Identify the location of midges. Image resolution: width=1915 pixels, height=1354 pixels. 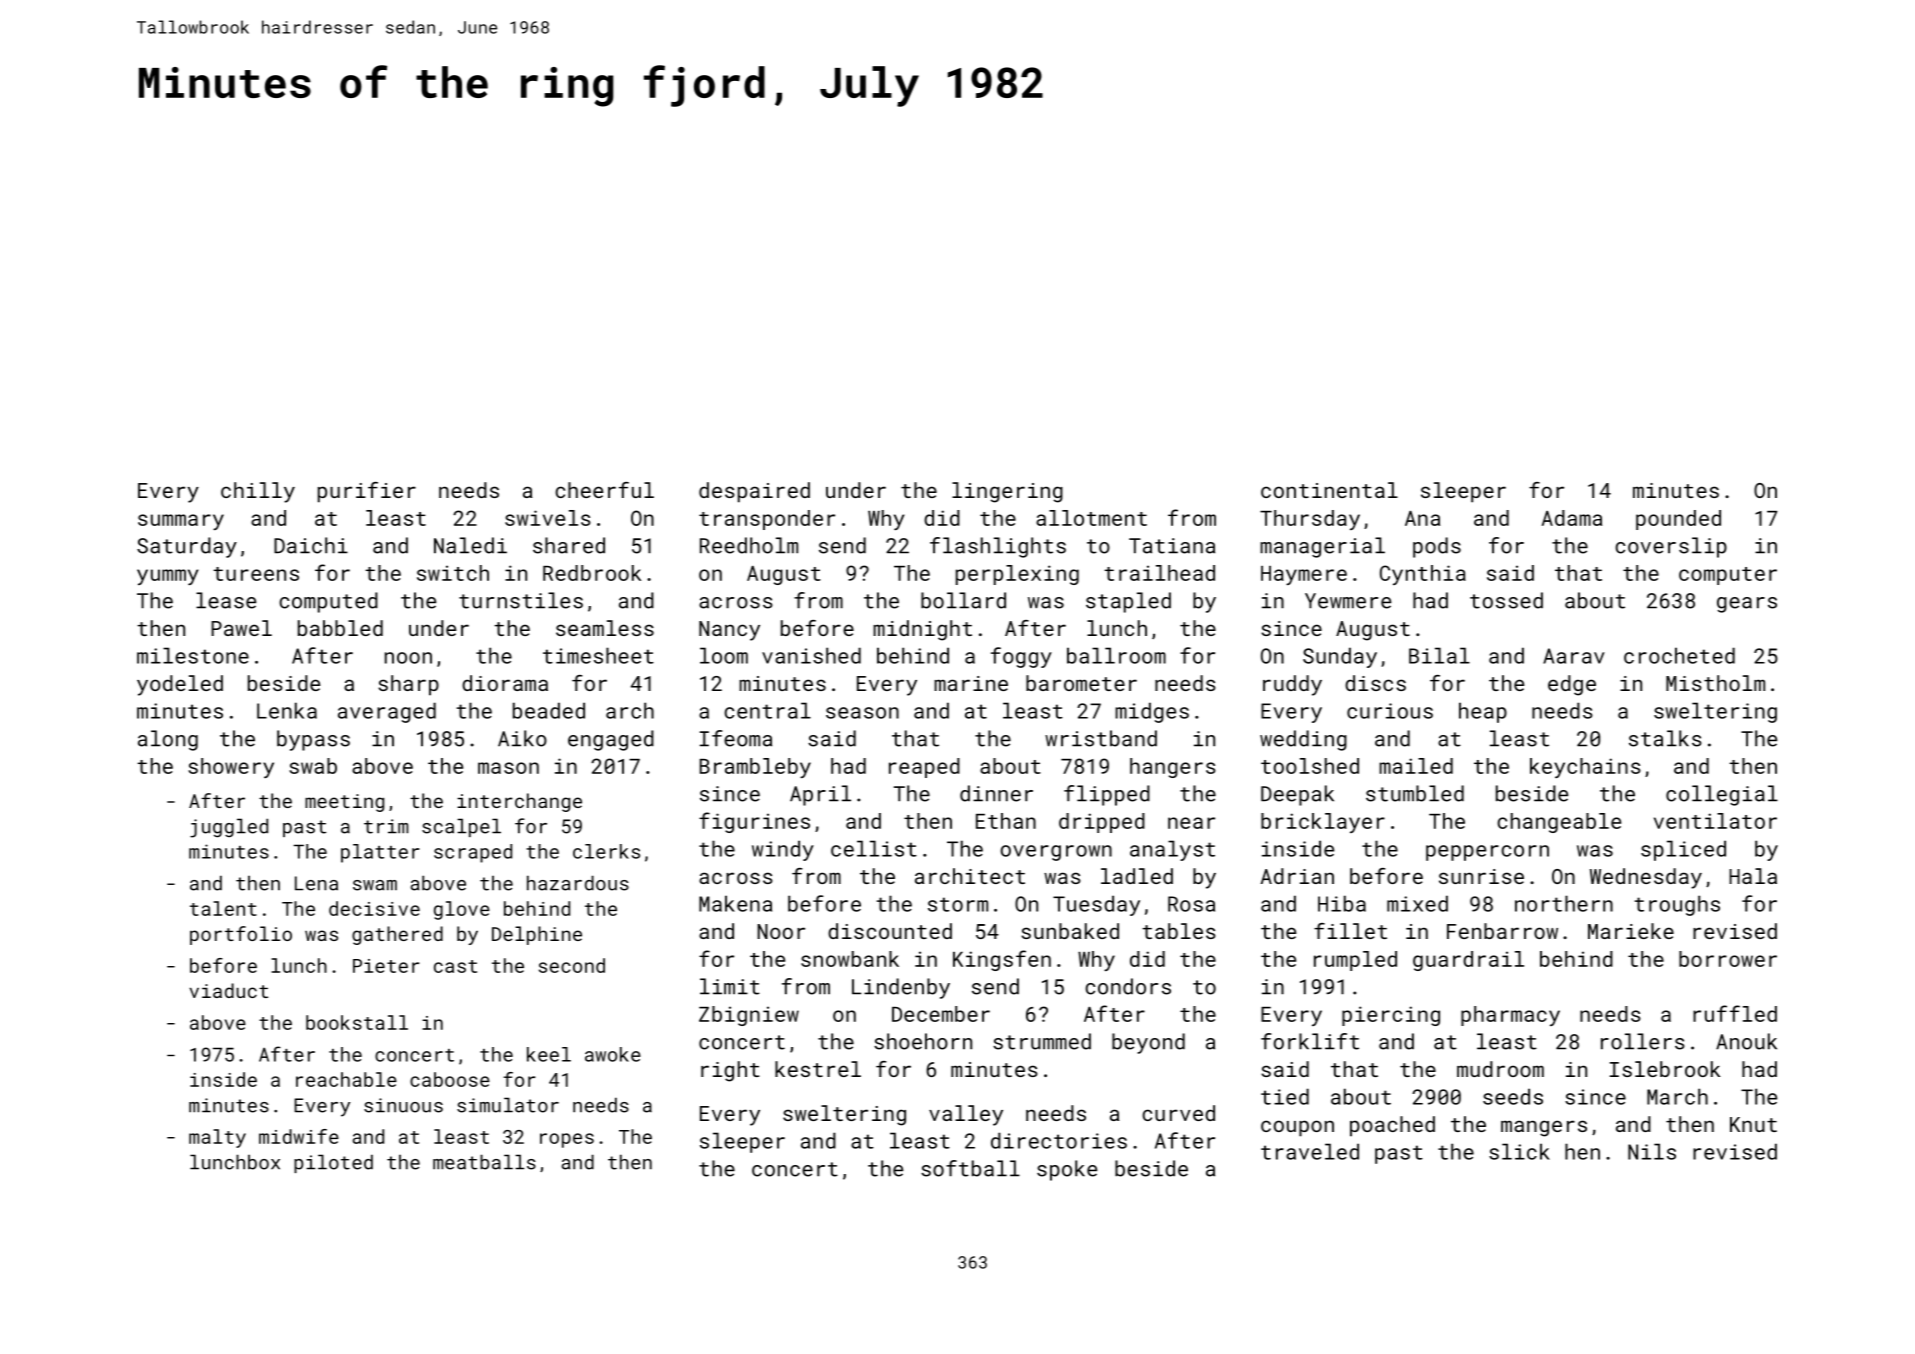
(1152, 712).
